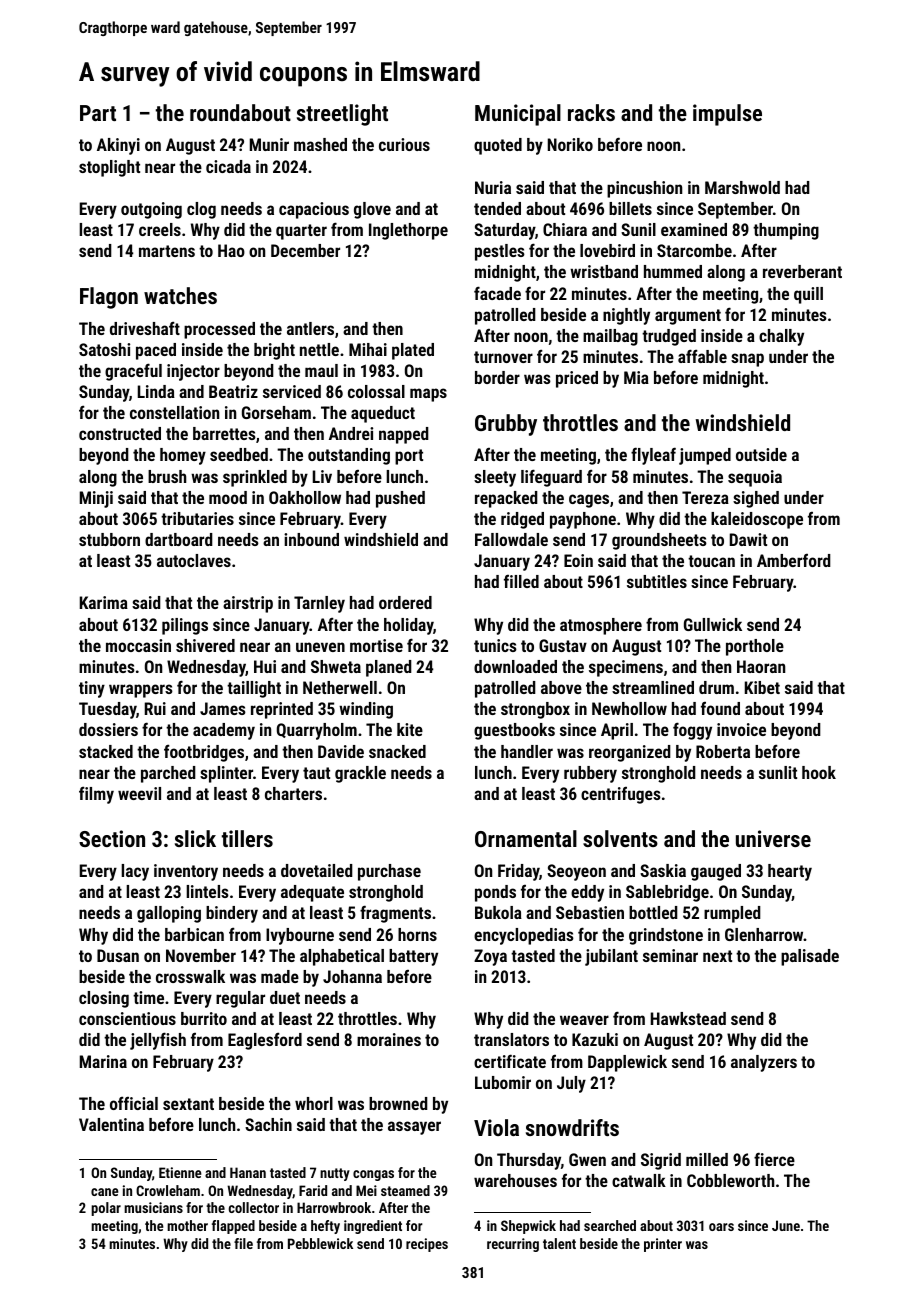 This screenshot has width=924, height=1308. Describe the element at coordinates (180, 295) in the screenshot. I see `watches` at that location.
